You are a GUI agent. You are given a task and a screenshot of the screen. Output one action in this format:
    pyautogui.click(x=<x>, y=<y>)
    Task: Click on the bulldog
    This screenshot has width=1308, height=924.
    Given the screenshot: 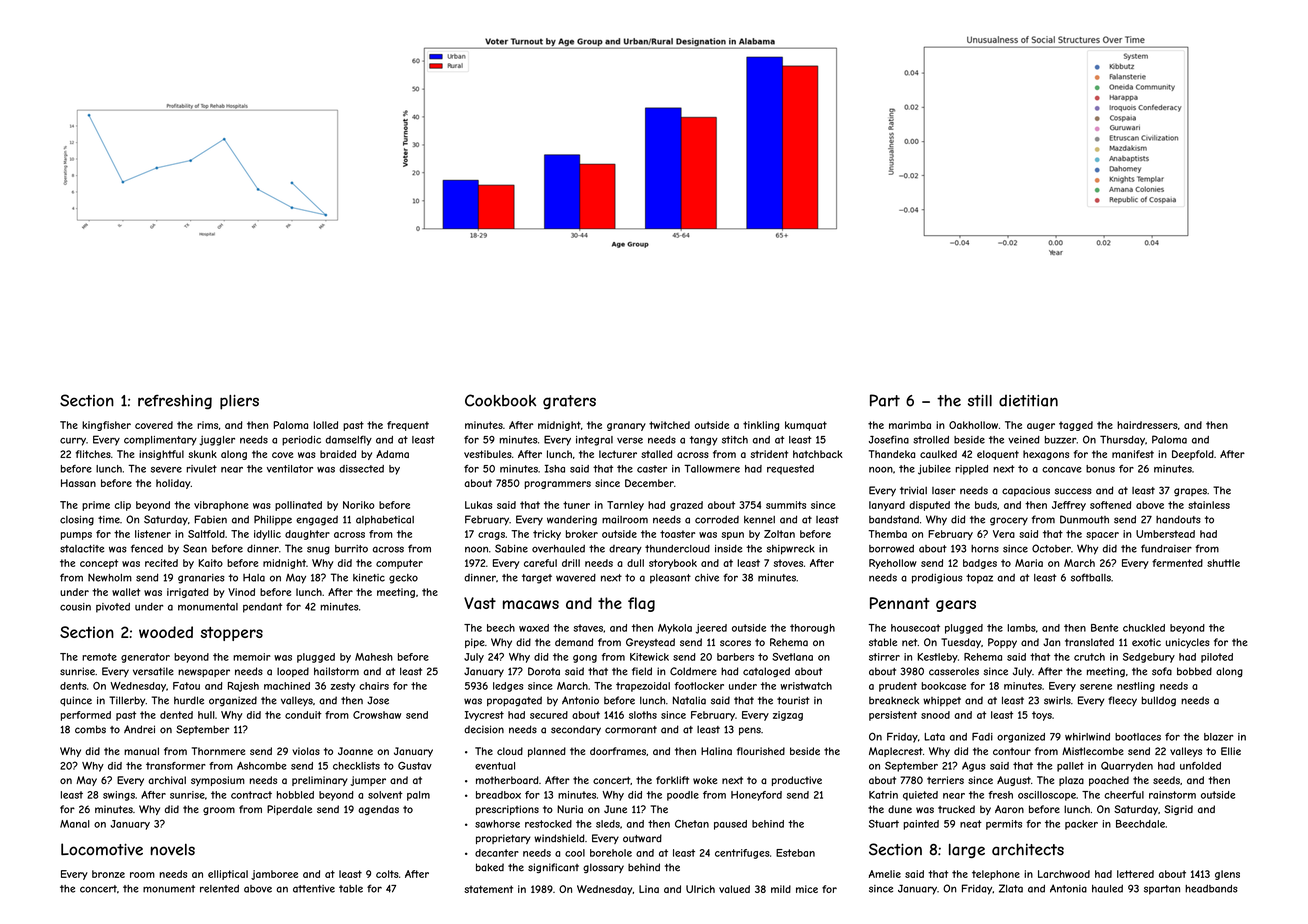 What is the action you would take?
    pyautogui.click(x=1158, y=701)
